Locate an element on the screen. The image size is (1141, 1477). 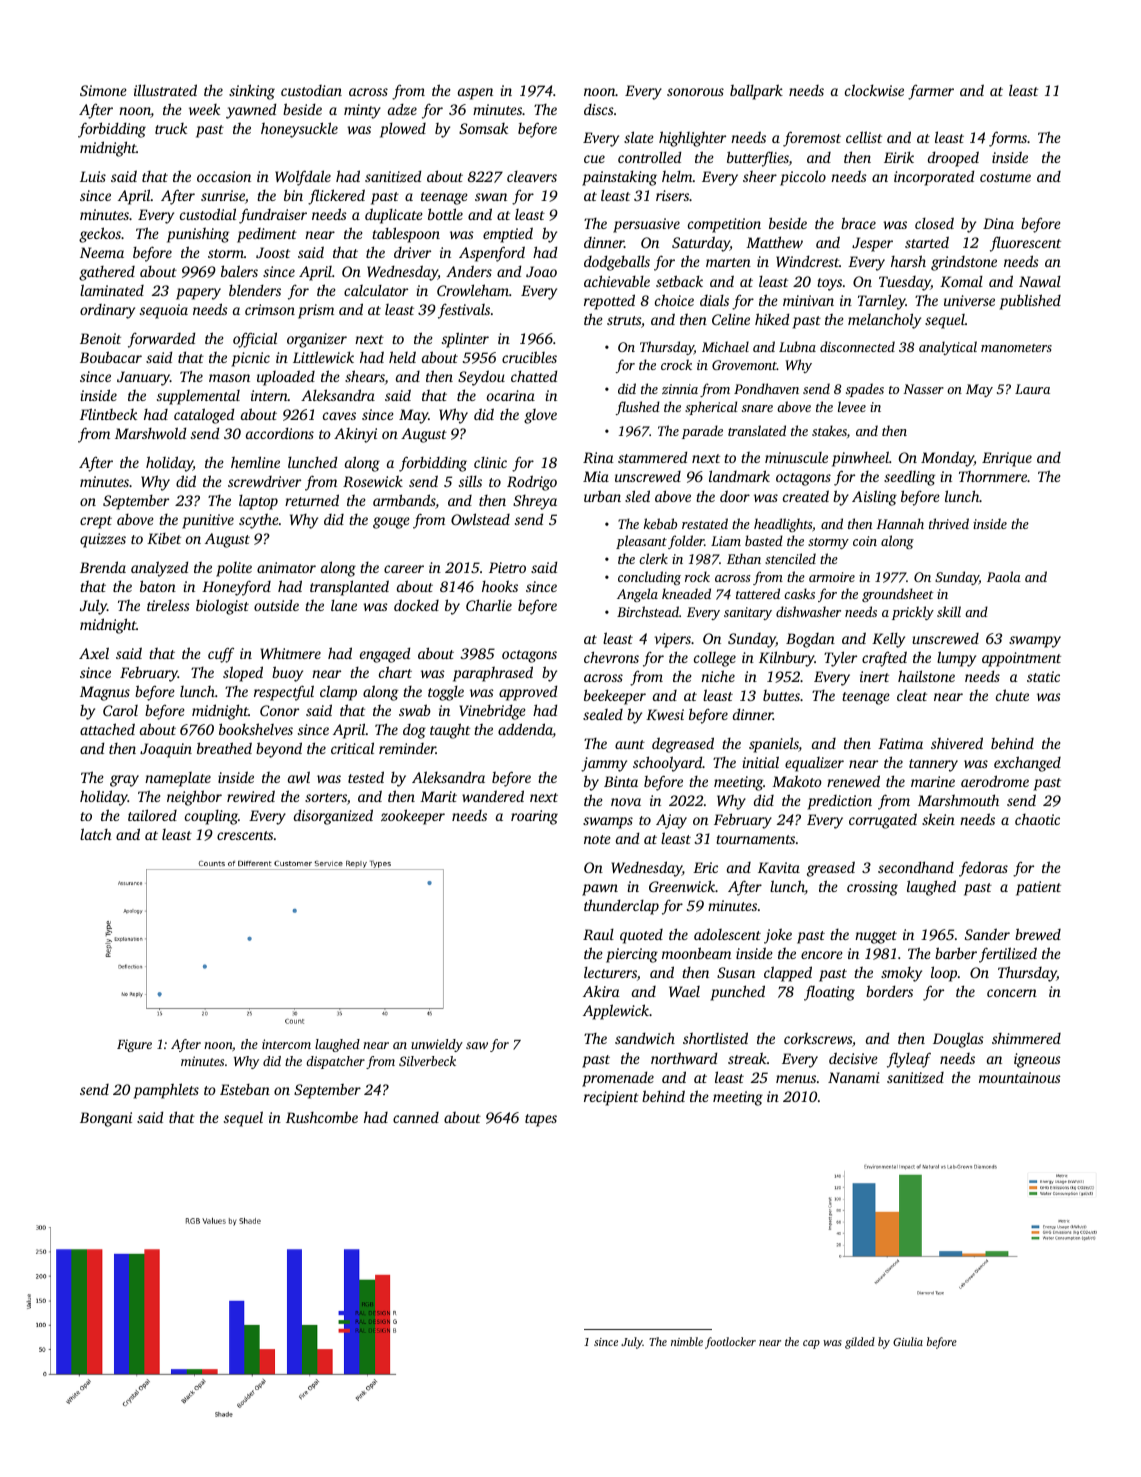
groundsheet is located at coordinates (898, 595).
